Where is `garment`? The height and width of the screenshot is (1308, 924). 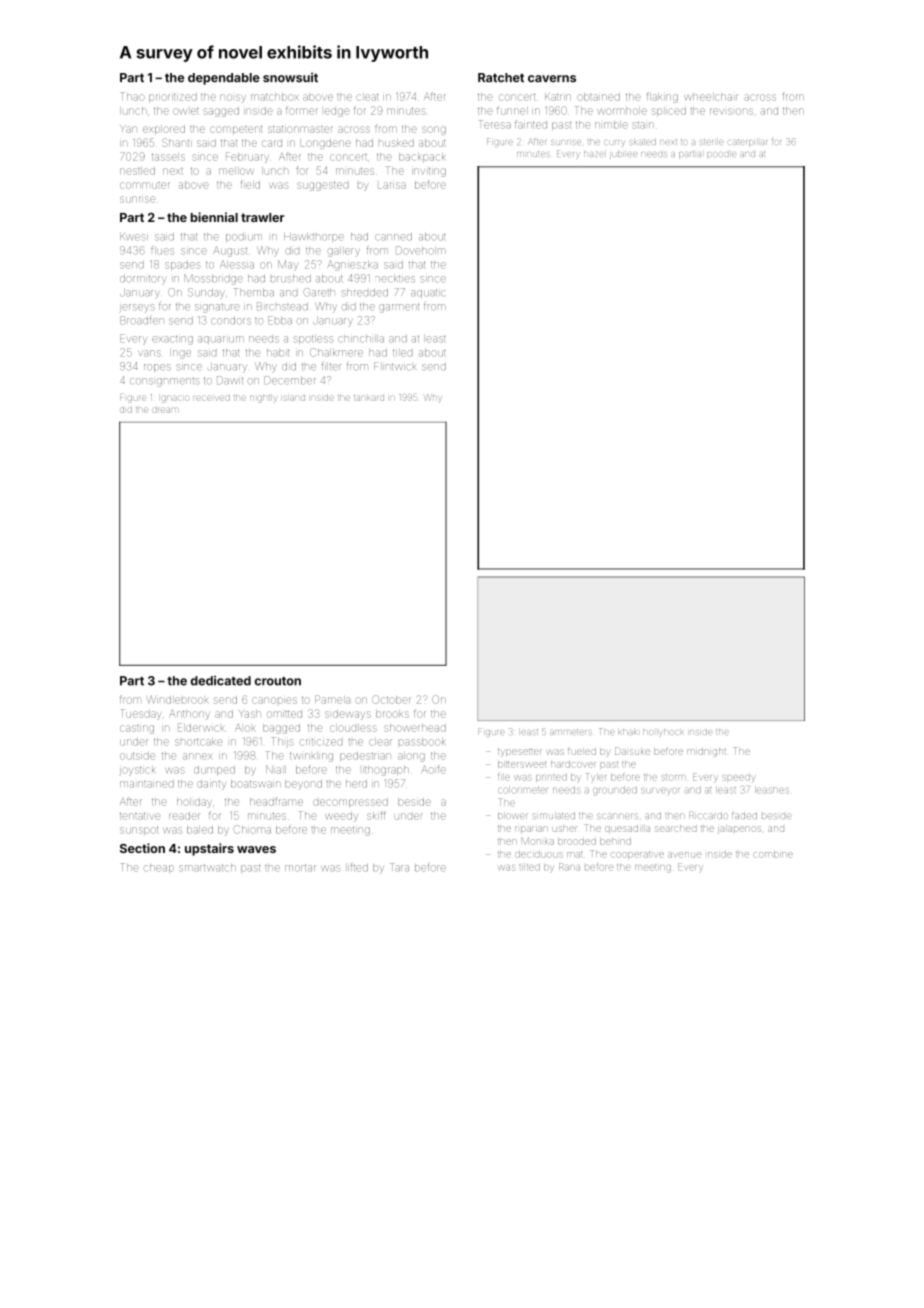 garment is located at coordinates (399, 308).
